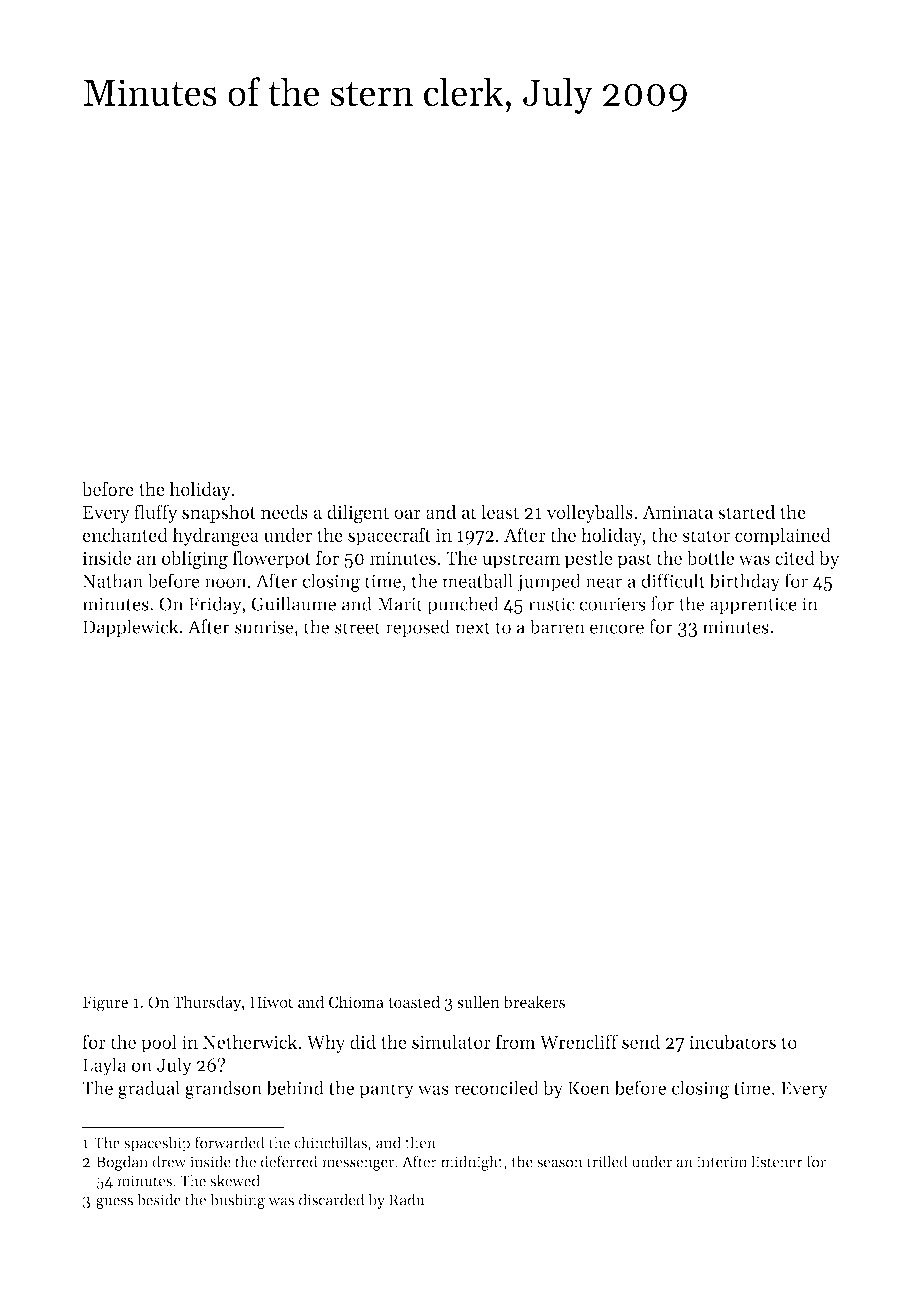  Describe the element at coordinates (753, 606) in the screenshot. I see `apprentice` at that location.
